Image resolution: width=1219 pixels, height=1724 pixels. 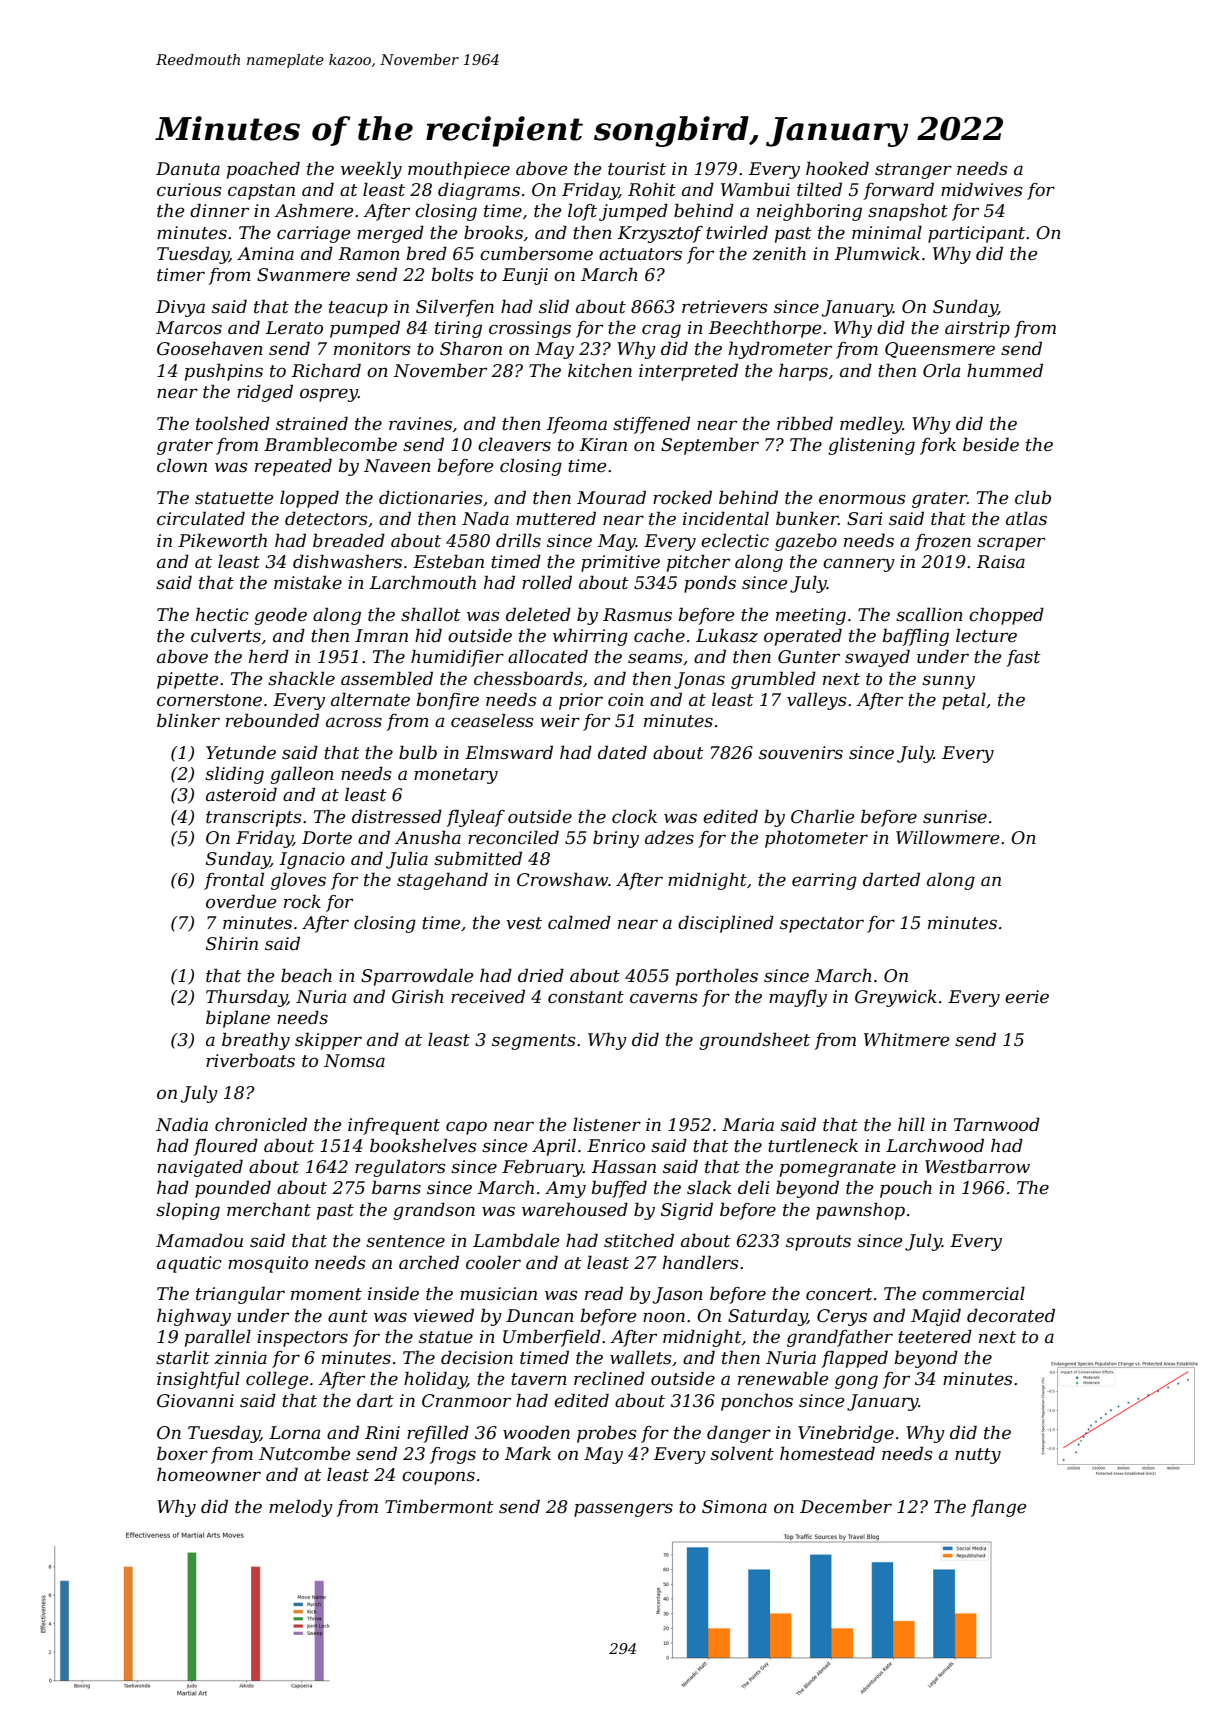 I want to click on retrievers, so click(x=724, y=307).
